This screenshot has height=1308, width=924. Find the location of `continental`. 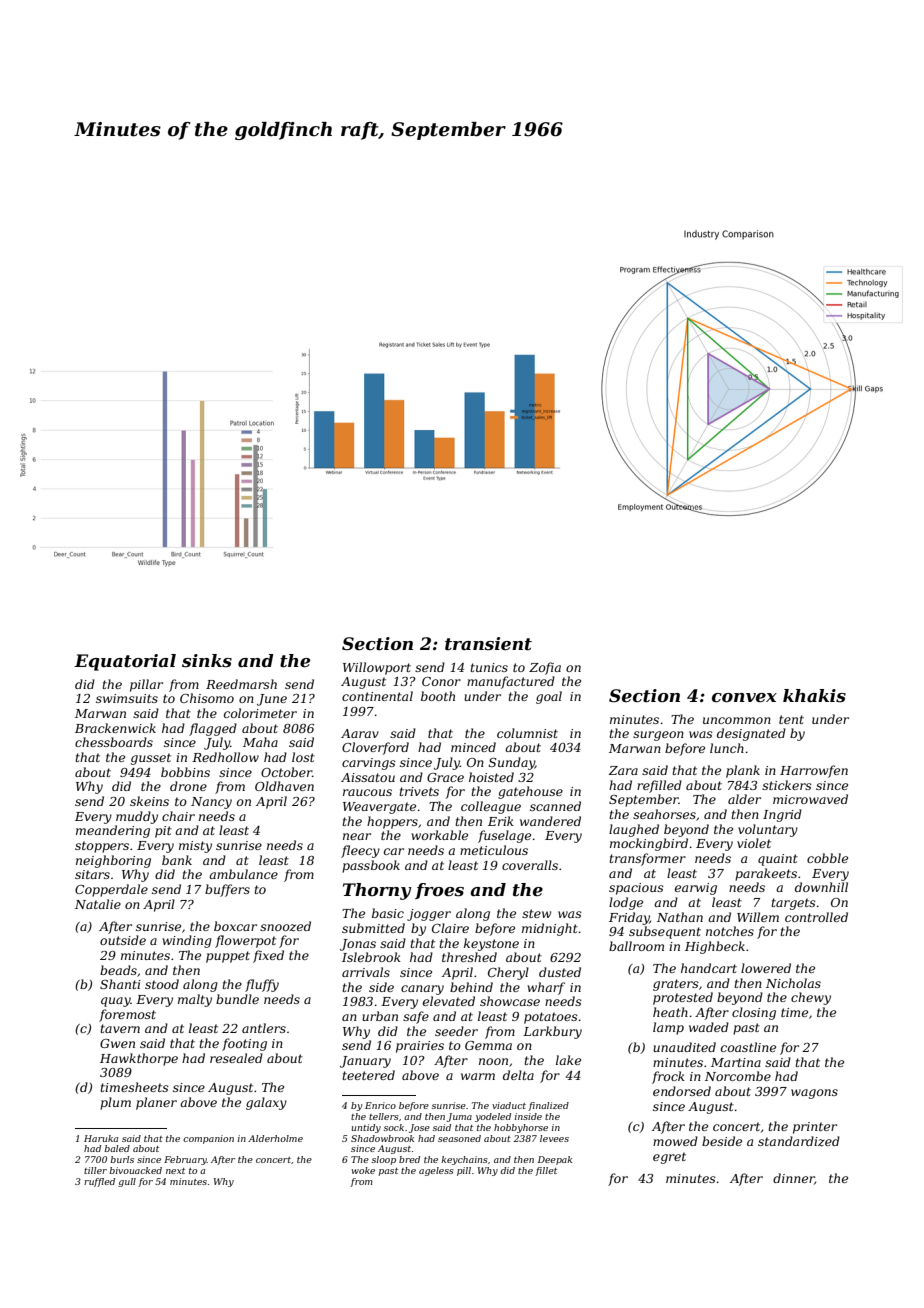

continental is located at coordinates (377, 696).
